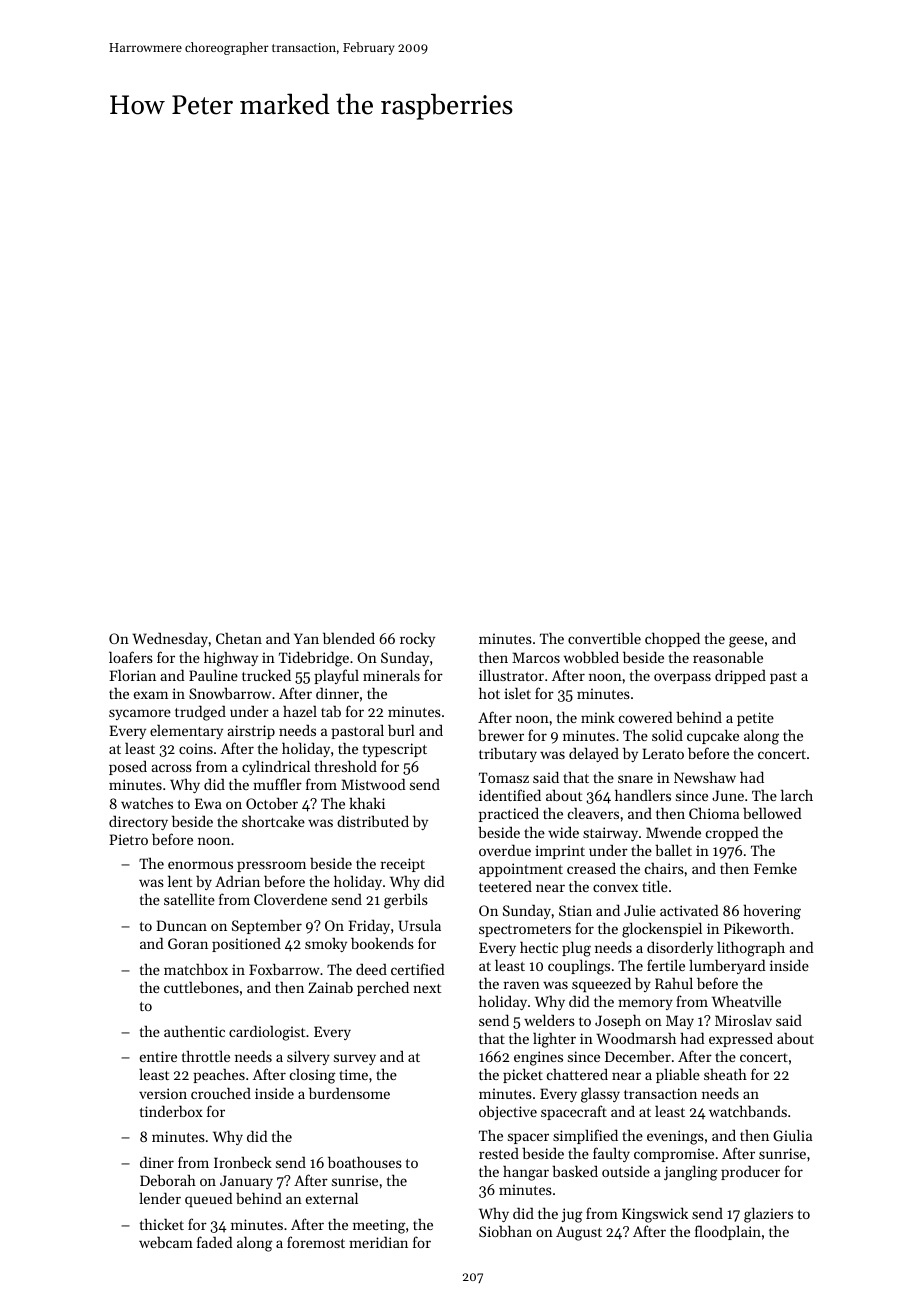 This image has height=1314, width=924. What do you see at coordinates (579, 1233) in the image?
I see `August` at bounding box center [579, 1233].
